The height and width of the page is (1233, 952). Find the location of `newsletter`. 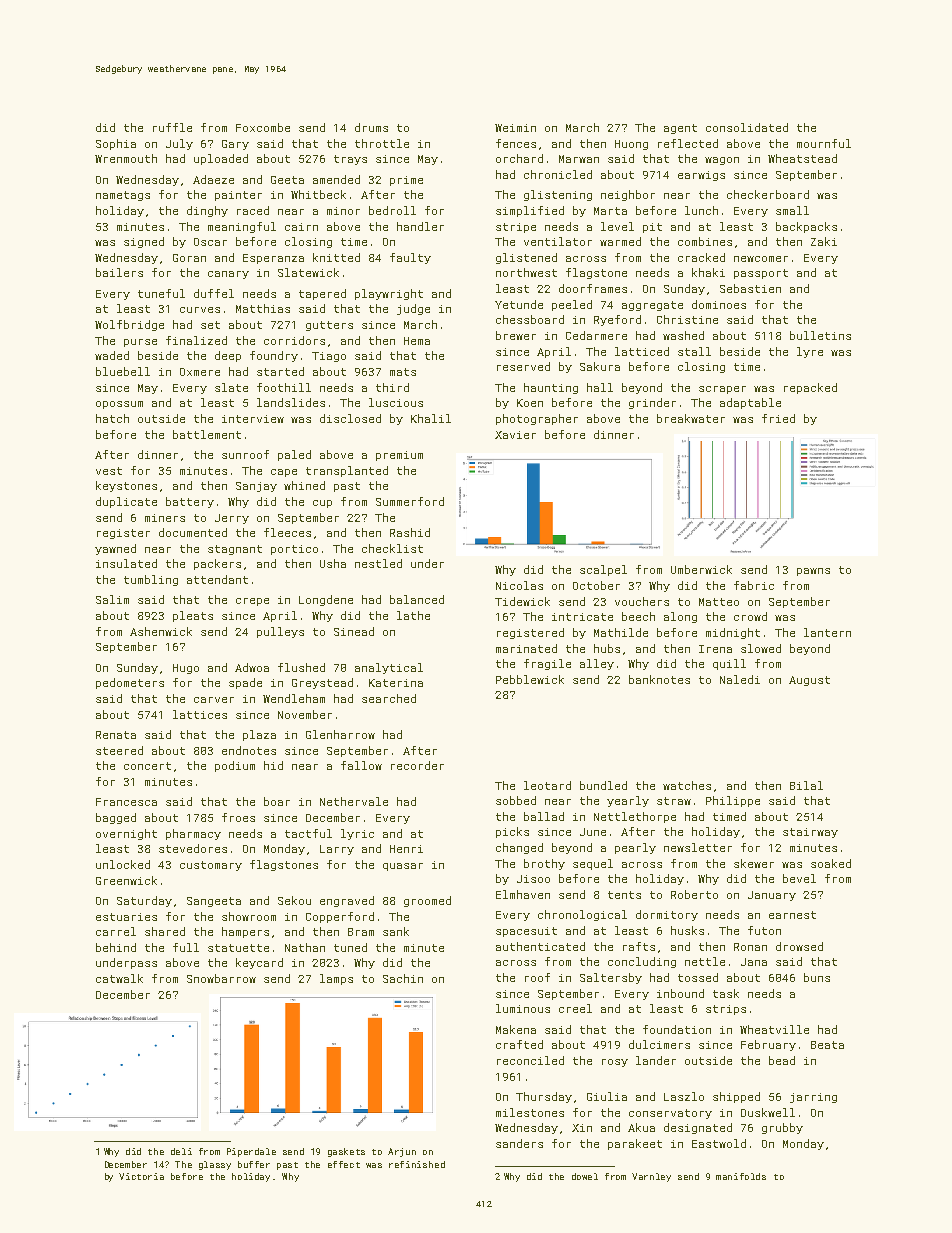

newsletter is located at coordinates (698, 847).
